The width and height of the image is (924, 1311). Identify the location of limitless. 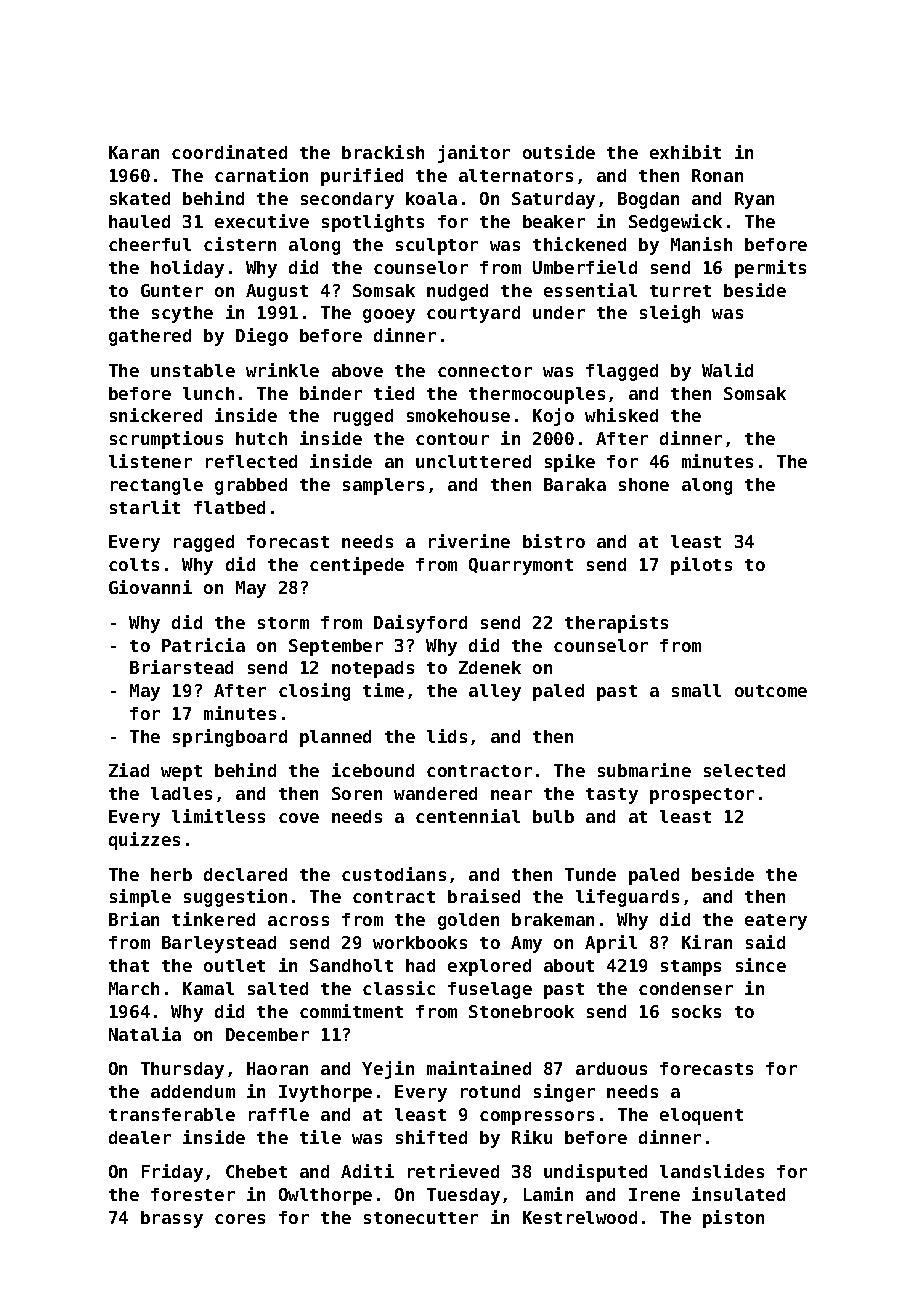
(218, 816).
